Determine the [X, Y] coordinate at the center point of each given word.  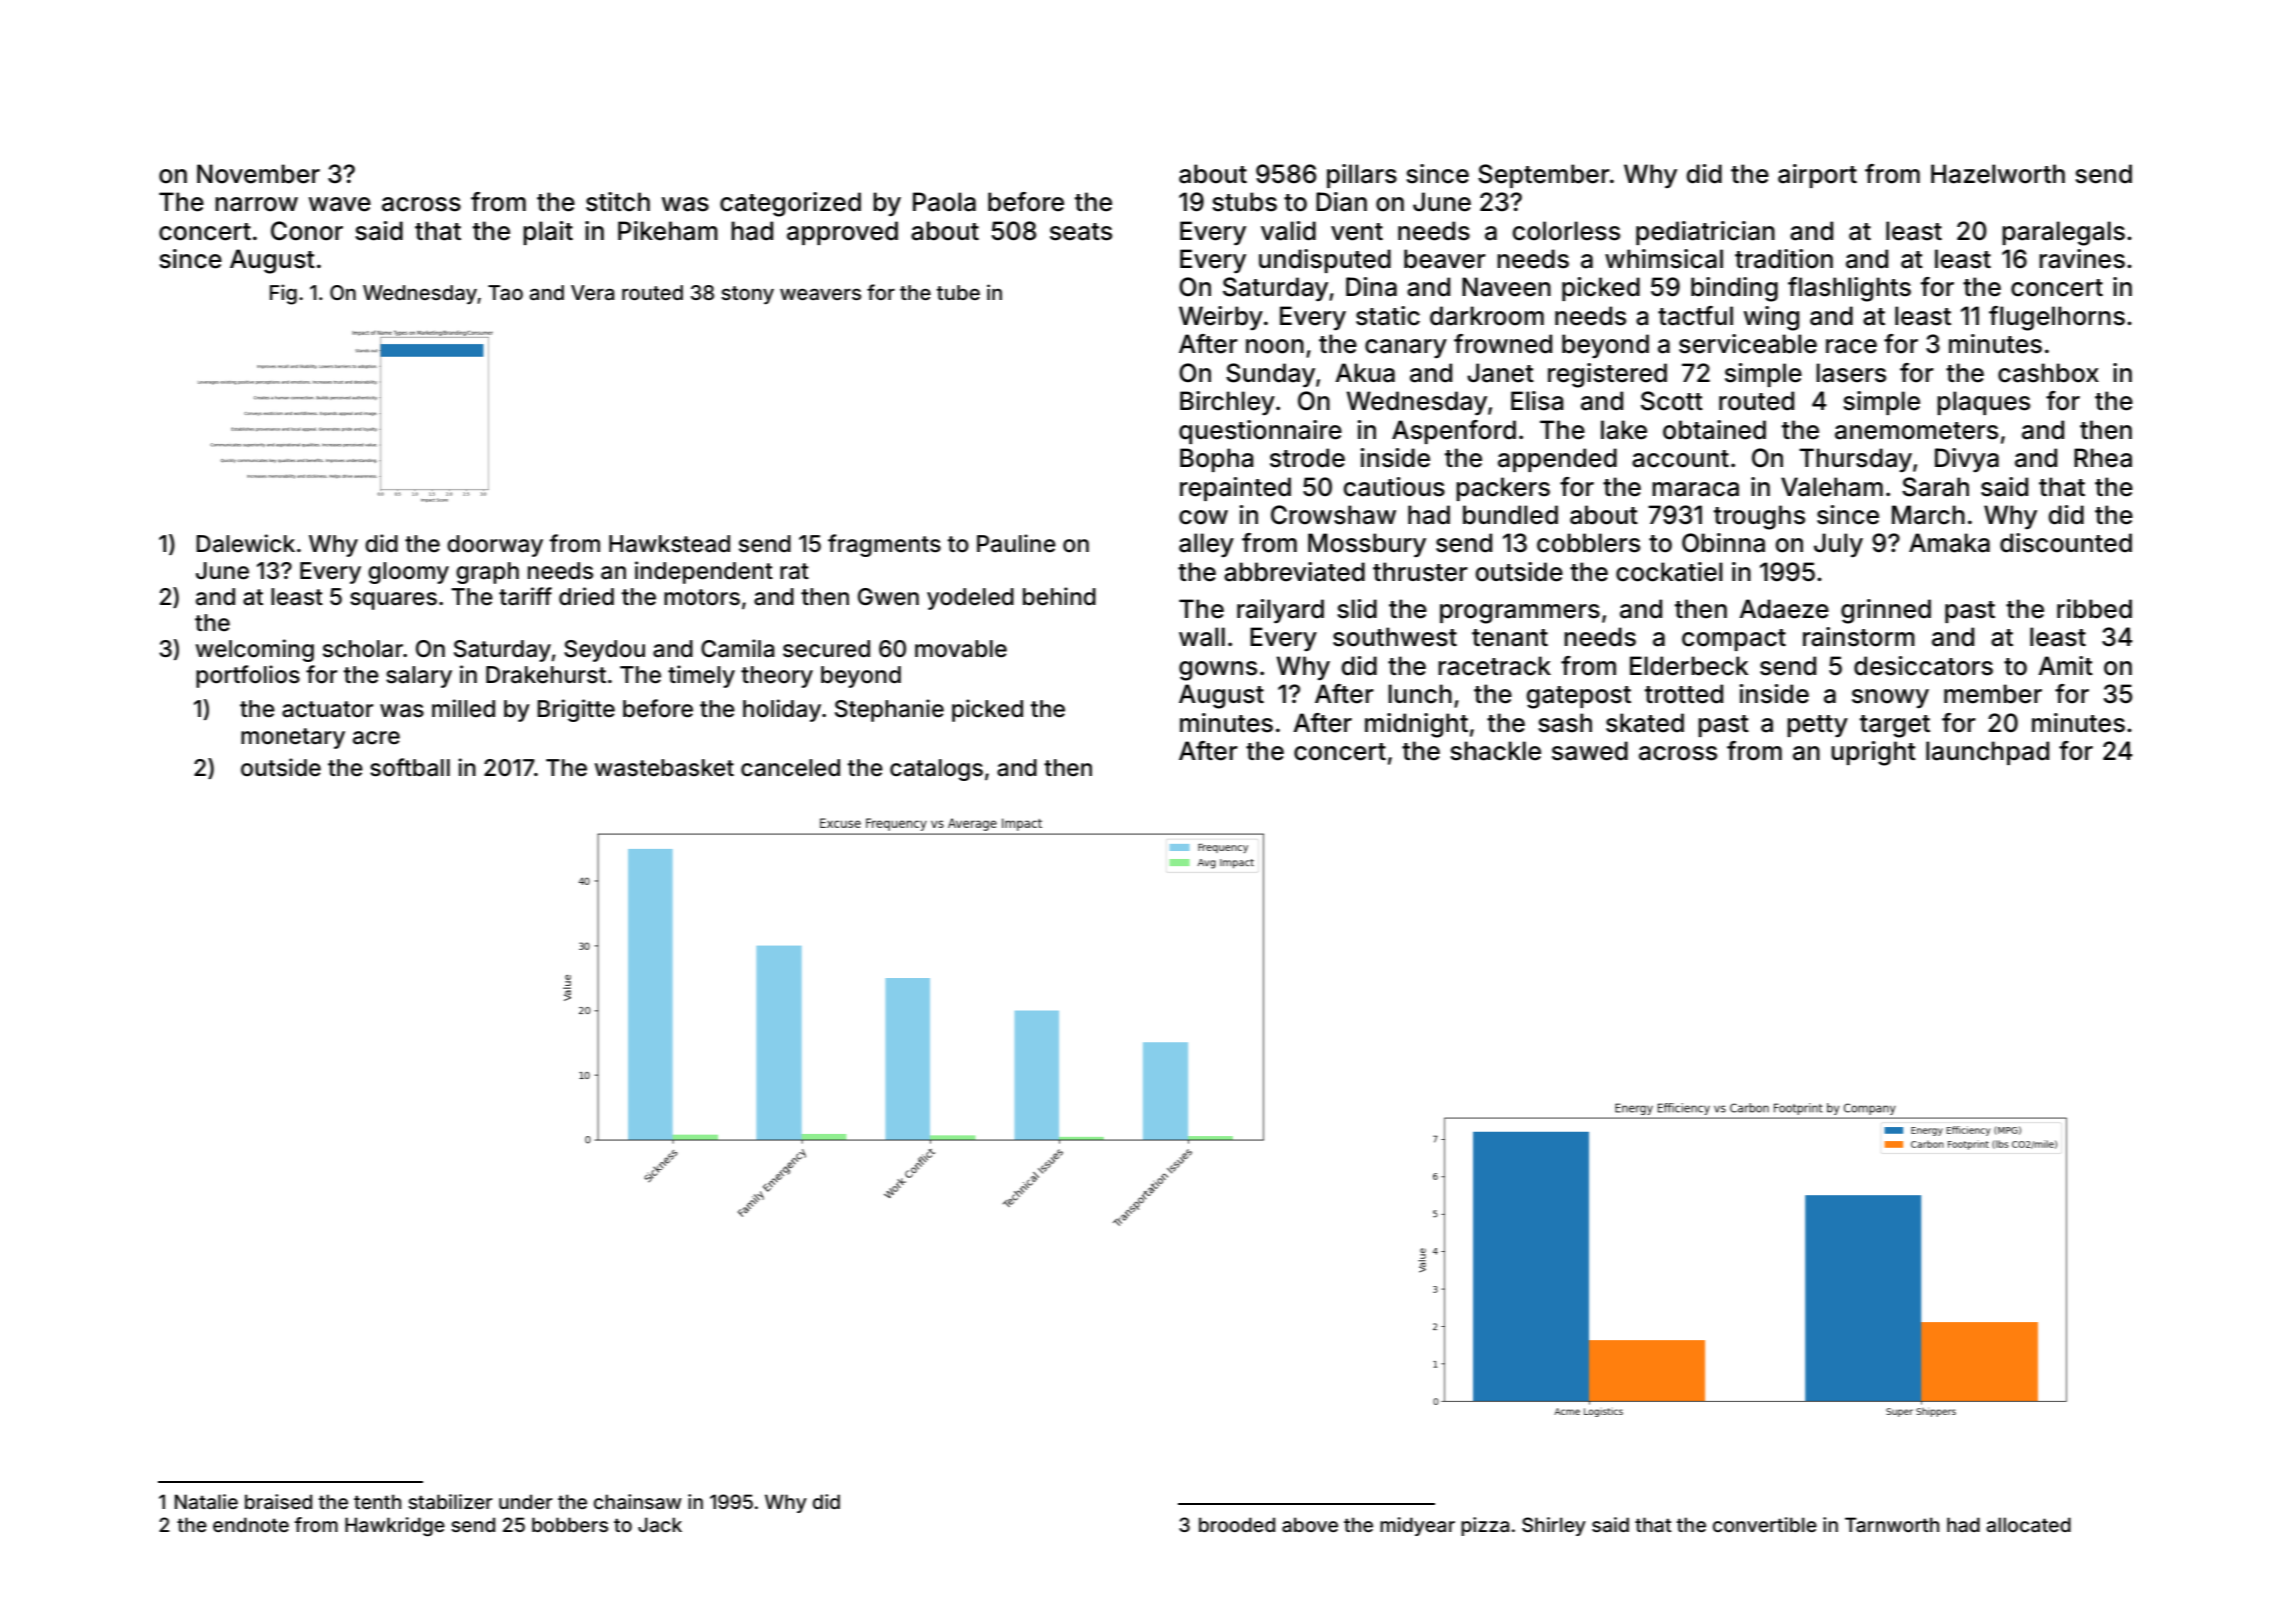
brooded [1237, 1524]
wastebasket [664, 768]
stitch [618, 202]
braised [278, 1501]
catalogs [936, 770]
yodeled [970, 599]
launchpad [1987, 753]
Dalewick [246, 543]
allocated [2028, 1524]
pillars [1362, 176]
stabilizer [450, 1501]
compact [1734, 640]
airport [1817, 176]
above [1310, 1524]
